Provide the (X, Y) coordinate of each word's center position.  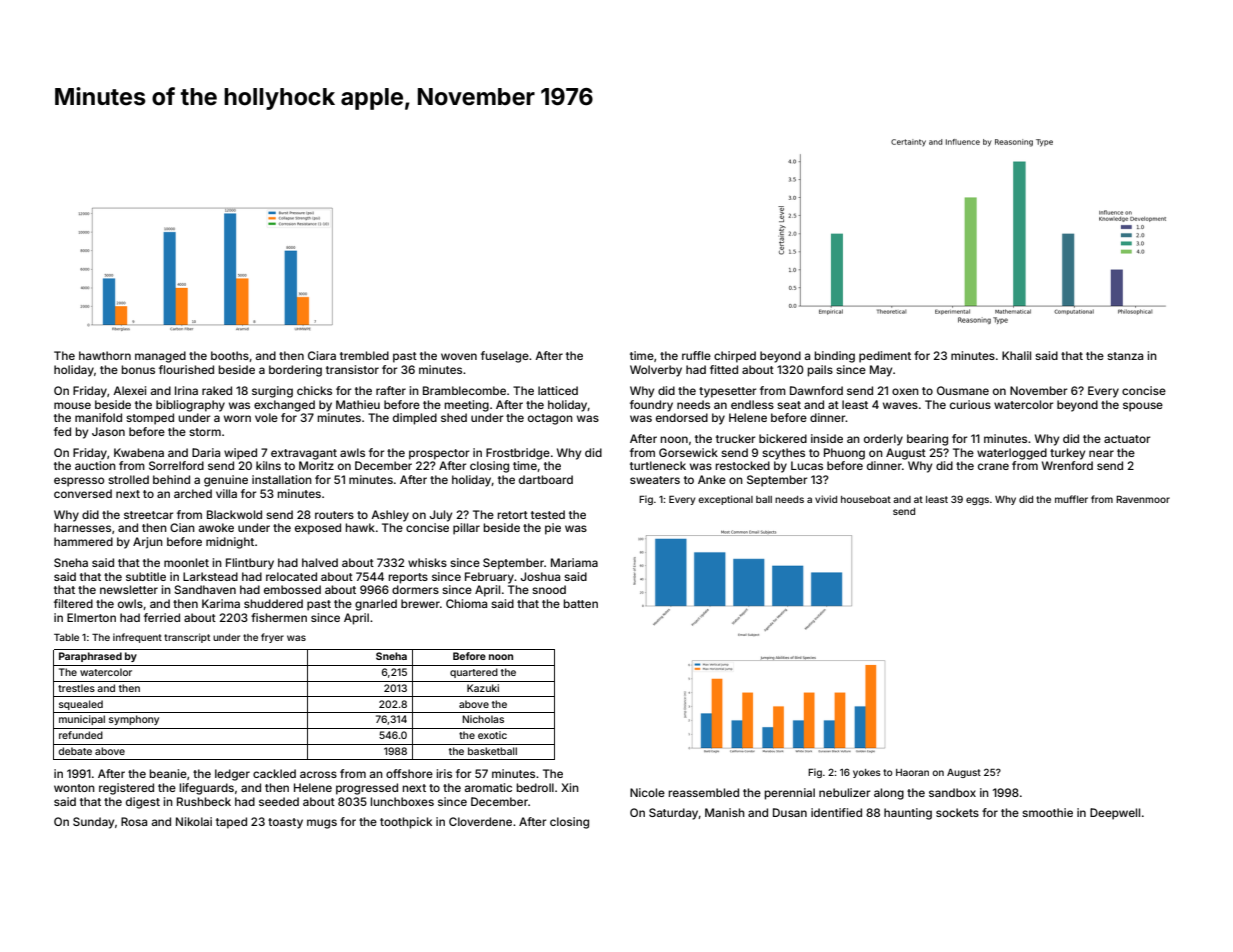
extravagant (304, 454)
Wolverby (656, 371)
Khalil (1016, 355)
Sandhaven (205, 589)
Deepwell (1115, 814)
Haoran (912, 772)
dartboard (546, 479)
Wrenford (1067, 465)
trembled (364, 355)
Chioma (466, 603)
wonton (74, 788)
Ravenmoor (1143, 499)
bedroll (535, 787)
